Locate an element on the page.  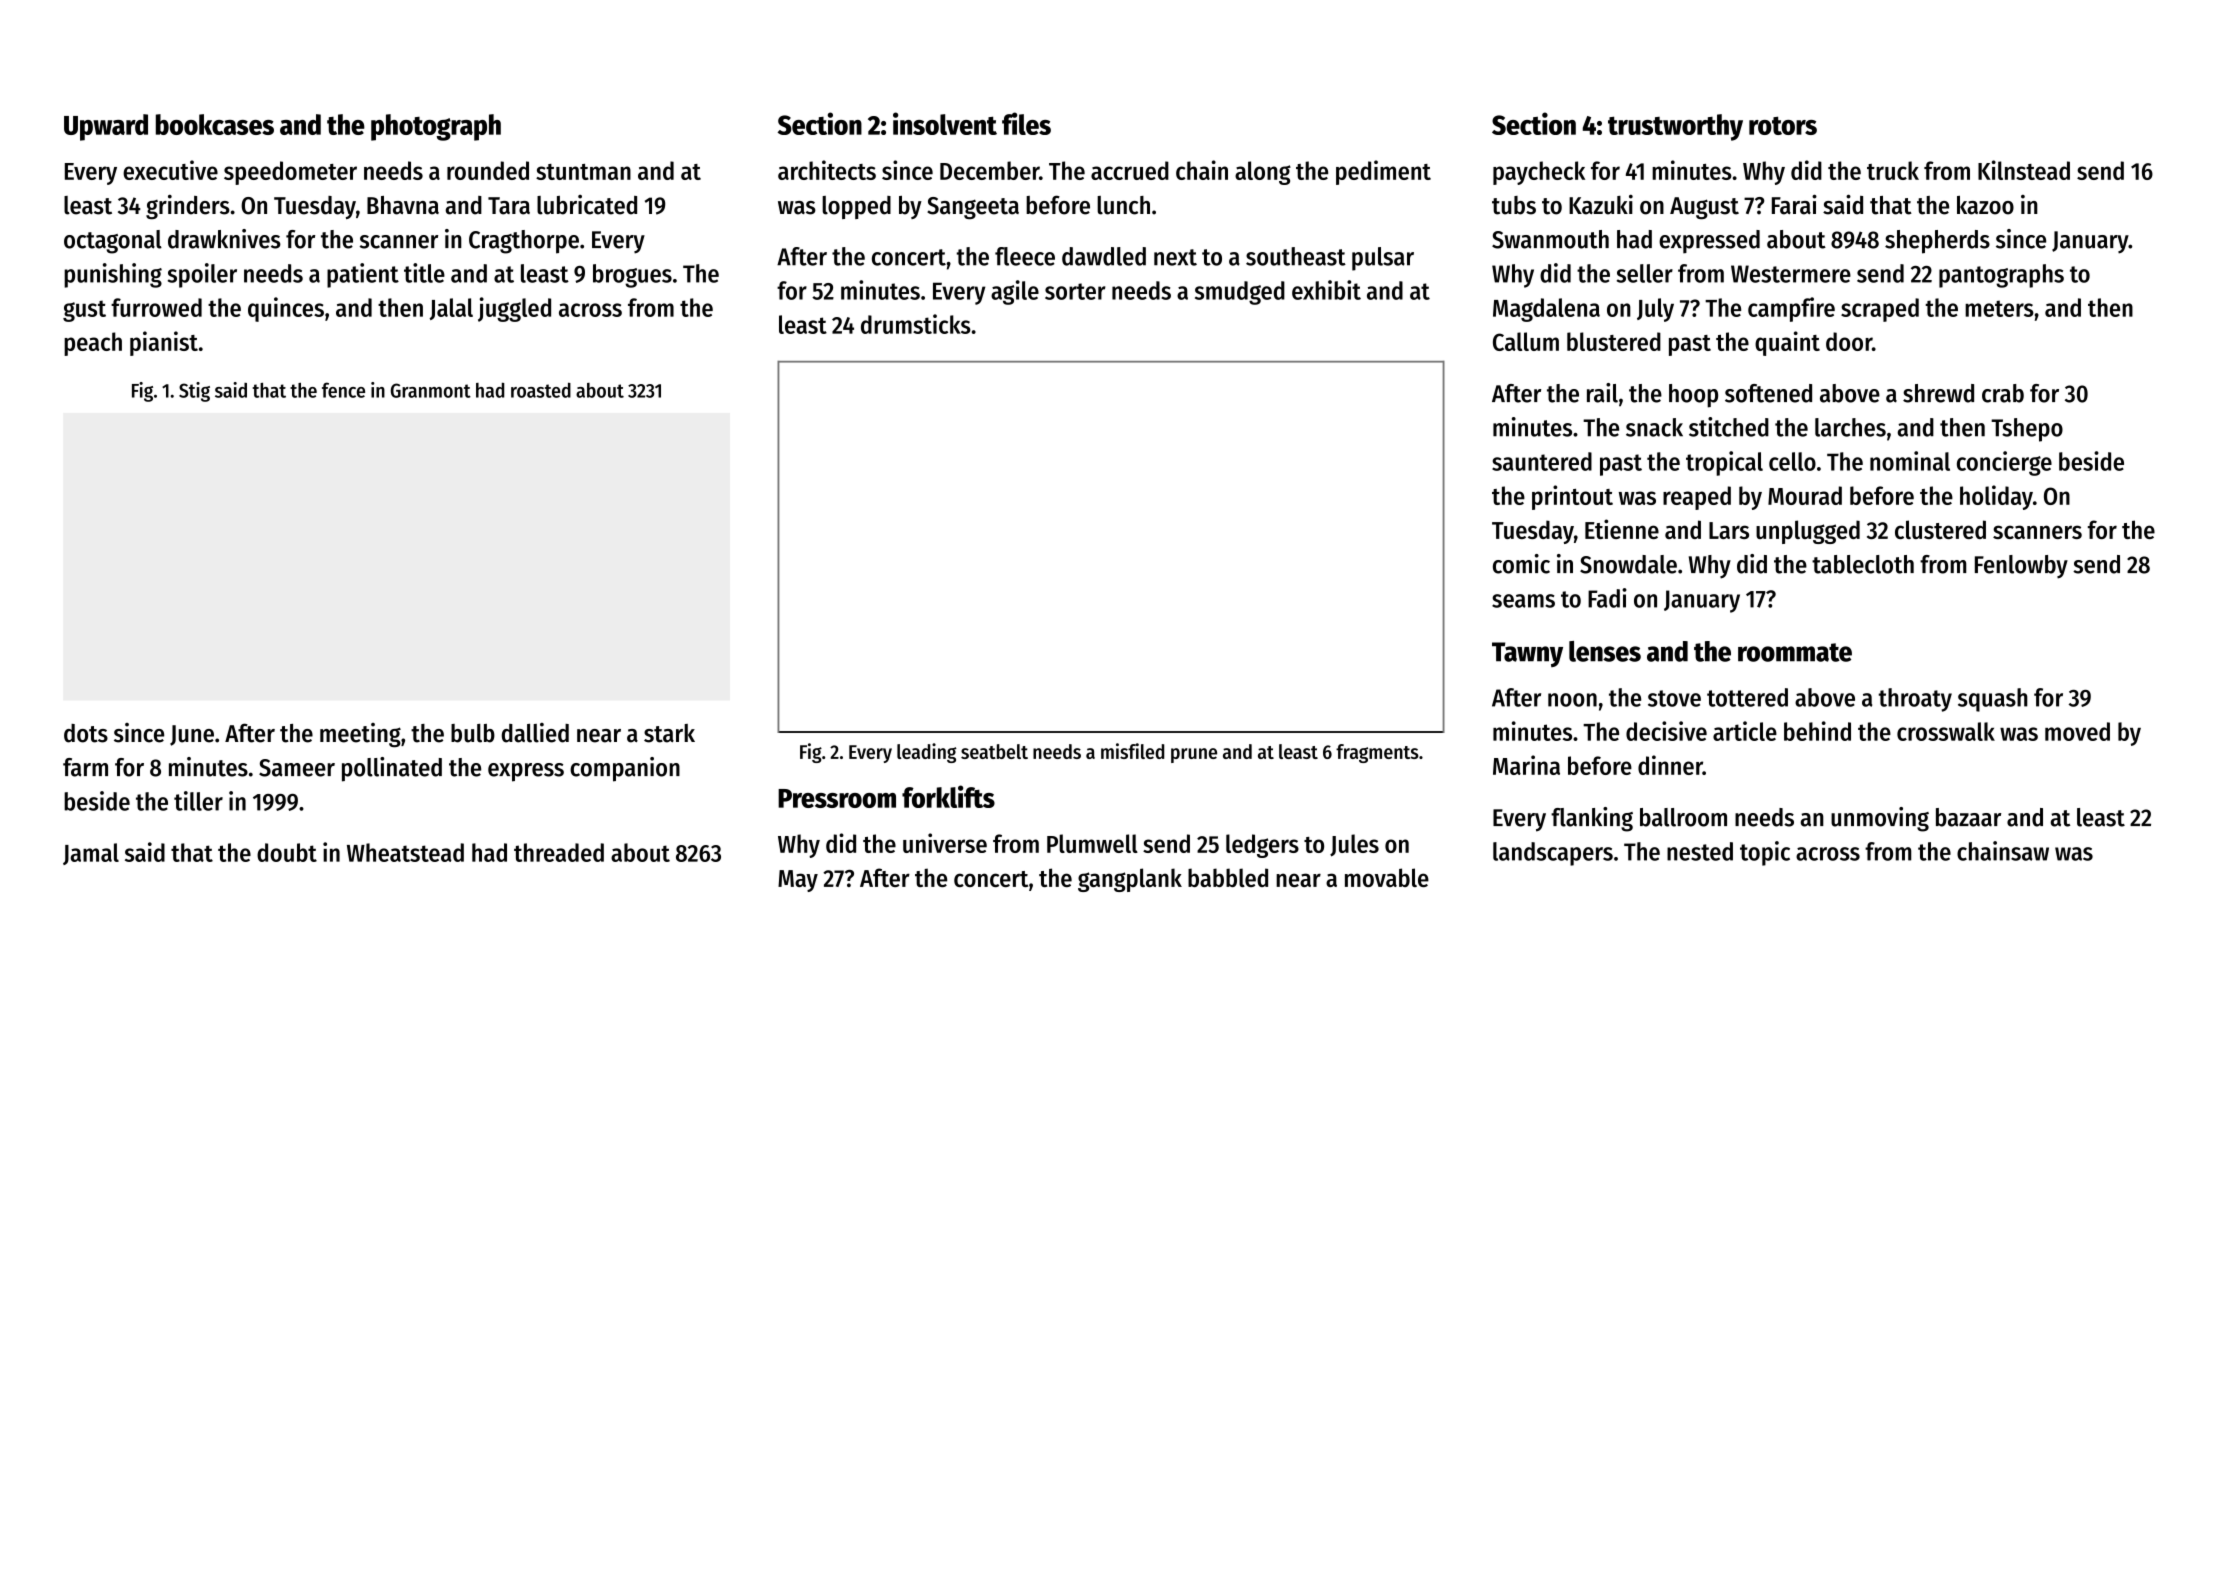
files is located at coordinates (1026, 123).
